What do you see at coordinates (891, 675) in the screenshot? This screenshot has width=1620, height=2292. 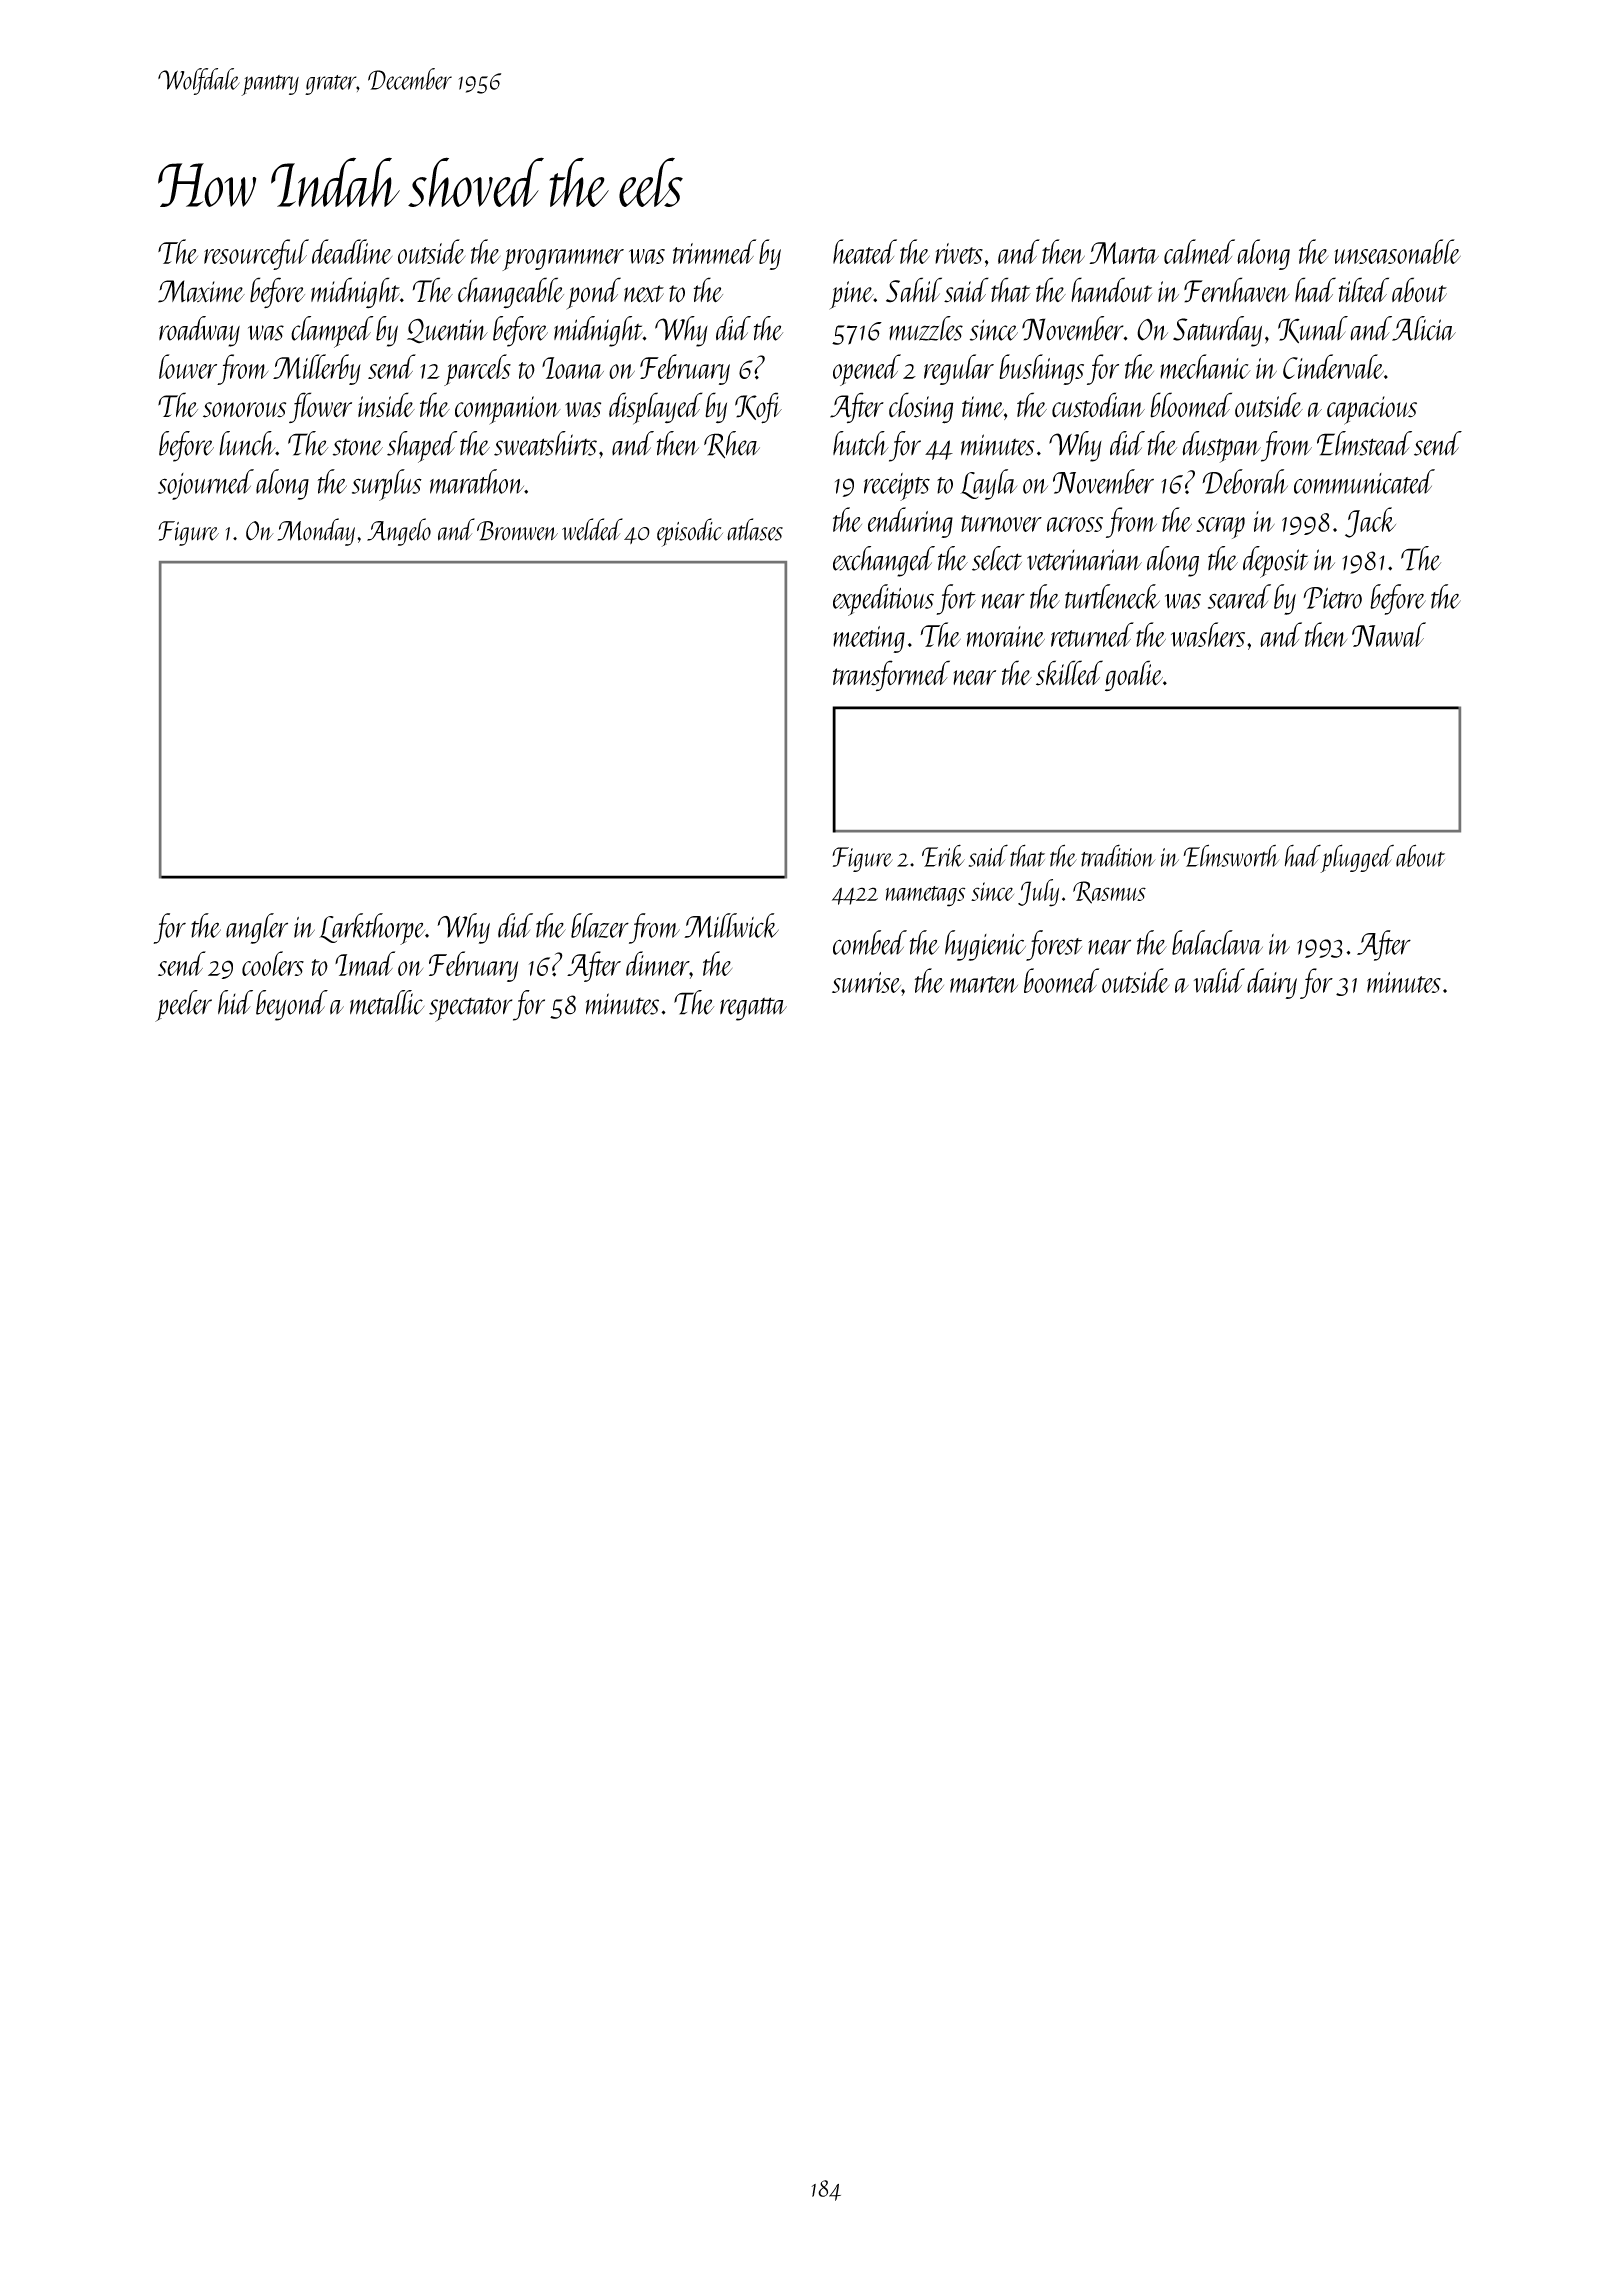 I see `transformed` at bounding box center [891, 675].
